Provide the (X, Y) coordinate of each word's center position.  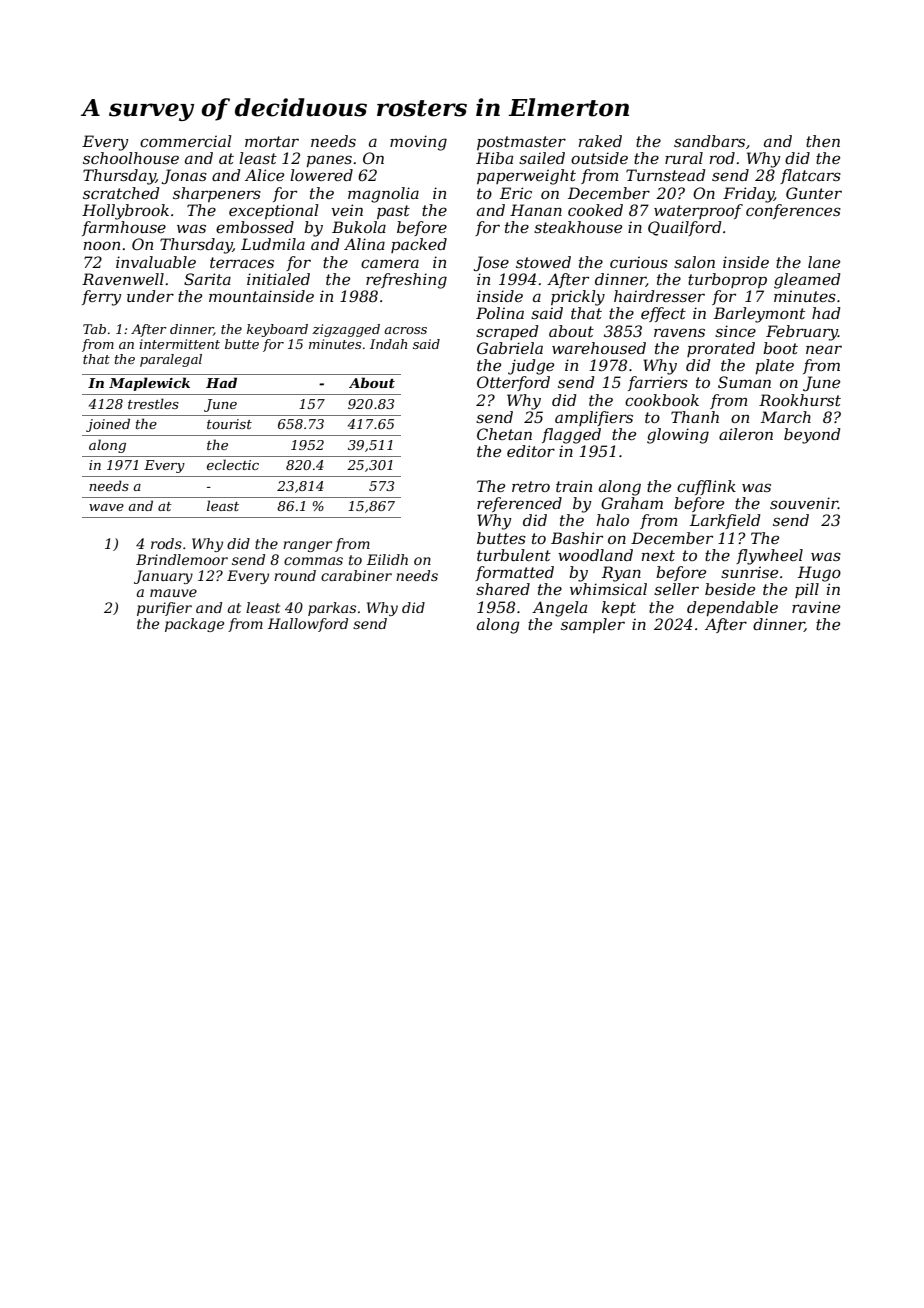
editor (531, 451)
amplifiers (594, 418)
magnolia (383, 195)
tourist (229, 424)
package (194, 625)
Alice (264, 175)
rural (684, 158)
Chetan (504, 434)
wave (106, 507)
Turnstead (666, 175)
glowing (678, 436)
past (393, 212)
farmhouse (124, 228)
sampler (593, 625)
